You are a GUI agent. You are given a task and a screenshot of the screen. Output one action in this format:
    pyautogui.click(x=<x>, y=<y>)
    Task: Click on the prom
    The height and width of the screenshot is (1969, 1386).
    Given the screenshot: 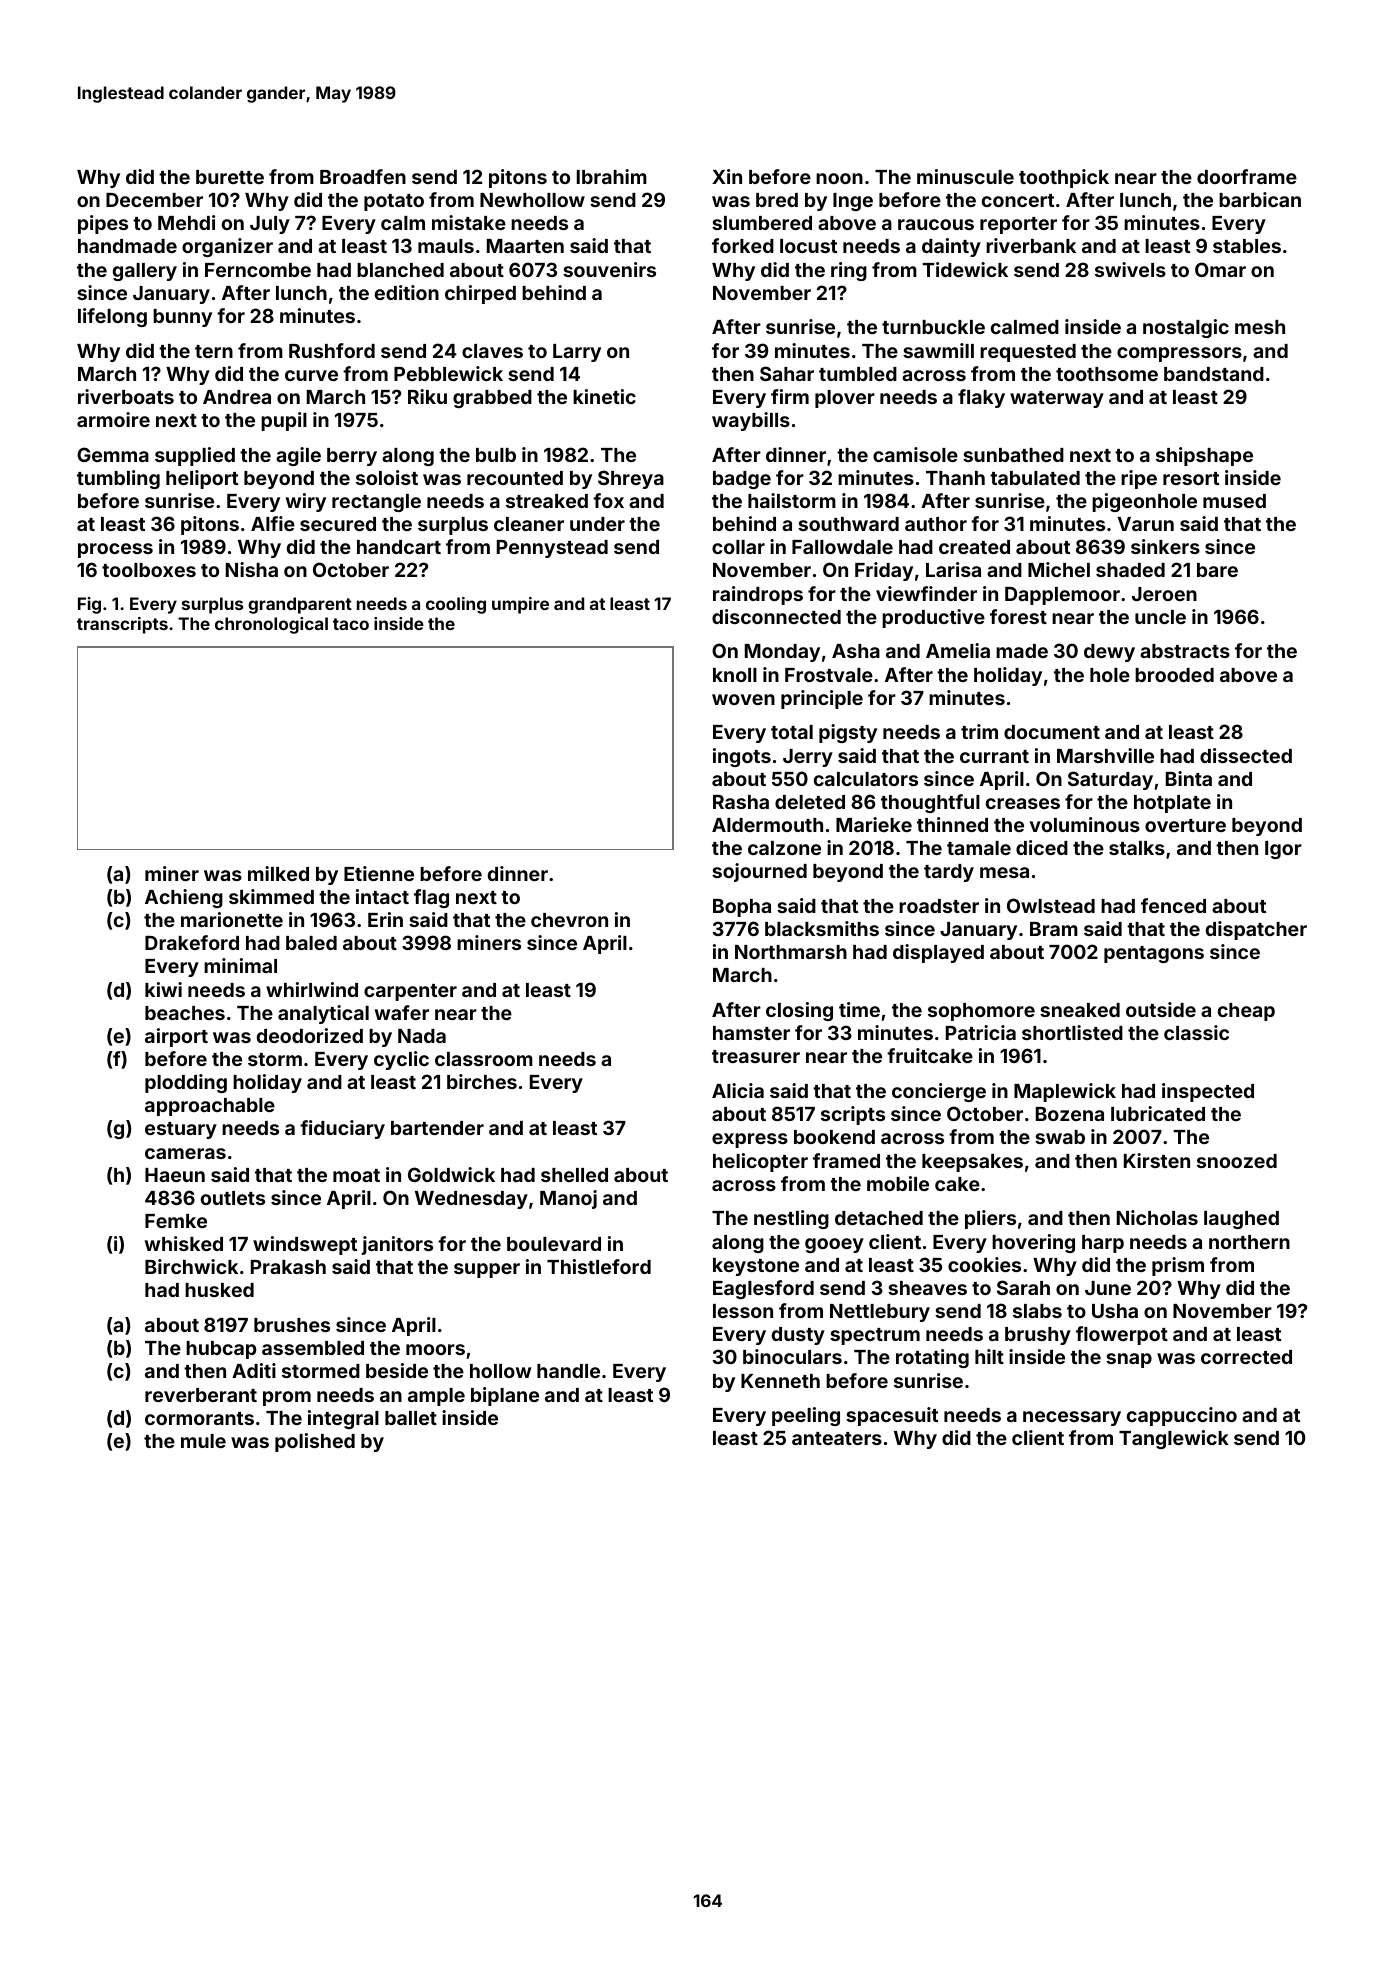 What is the action you would take?
    pyautogui.click(x=287, y=1398)
